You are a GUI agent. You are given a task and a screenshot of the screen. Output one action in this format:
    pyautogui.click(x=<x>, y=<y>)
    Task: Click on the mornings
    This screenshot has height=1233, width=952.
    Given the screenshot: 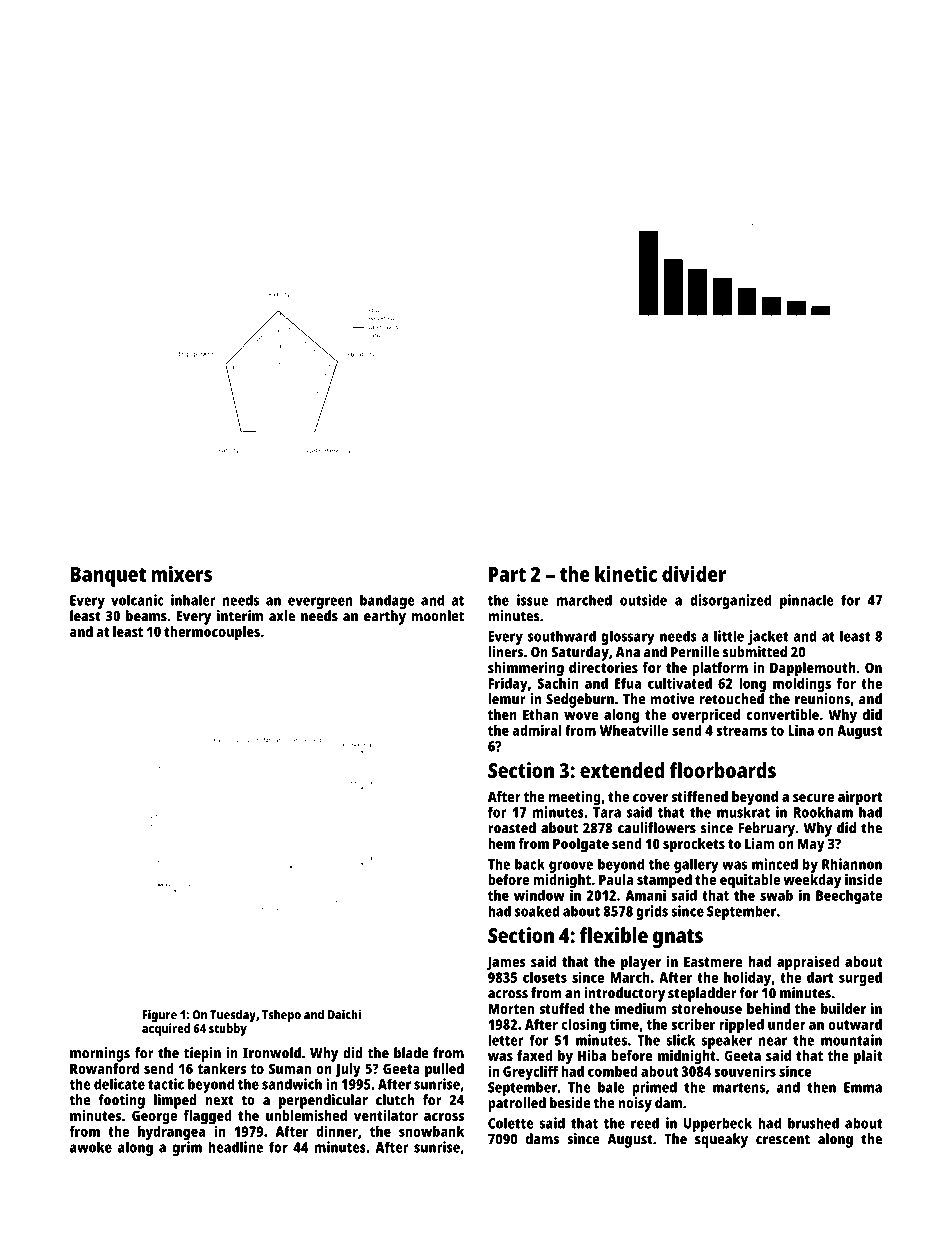 What is the action you would take?
    pyautogui.click(x=100, y=1054)
